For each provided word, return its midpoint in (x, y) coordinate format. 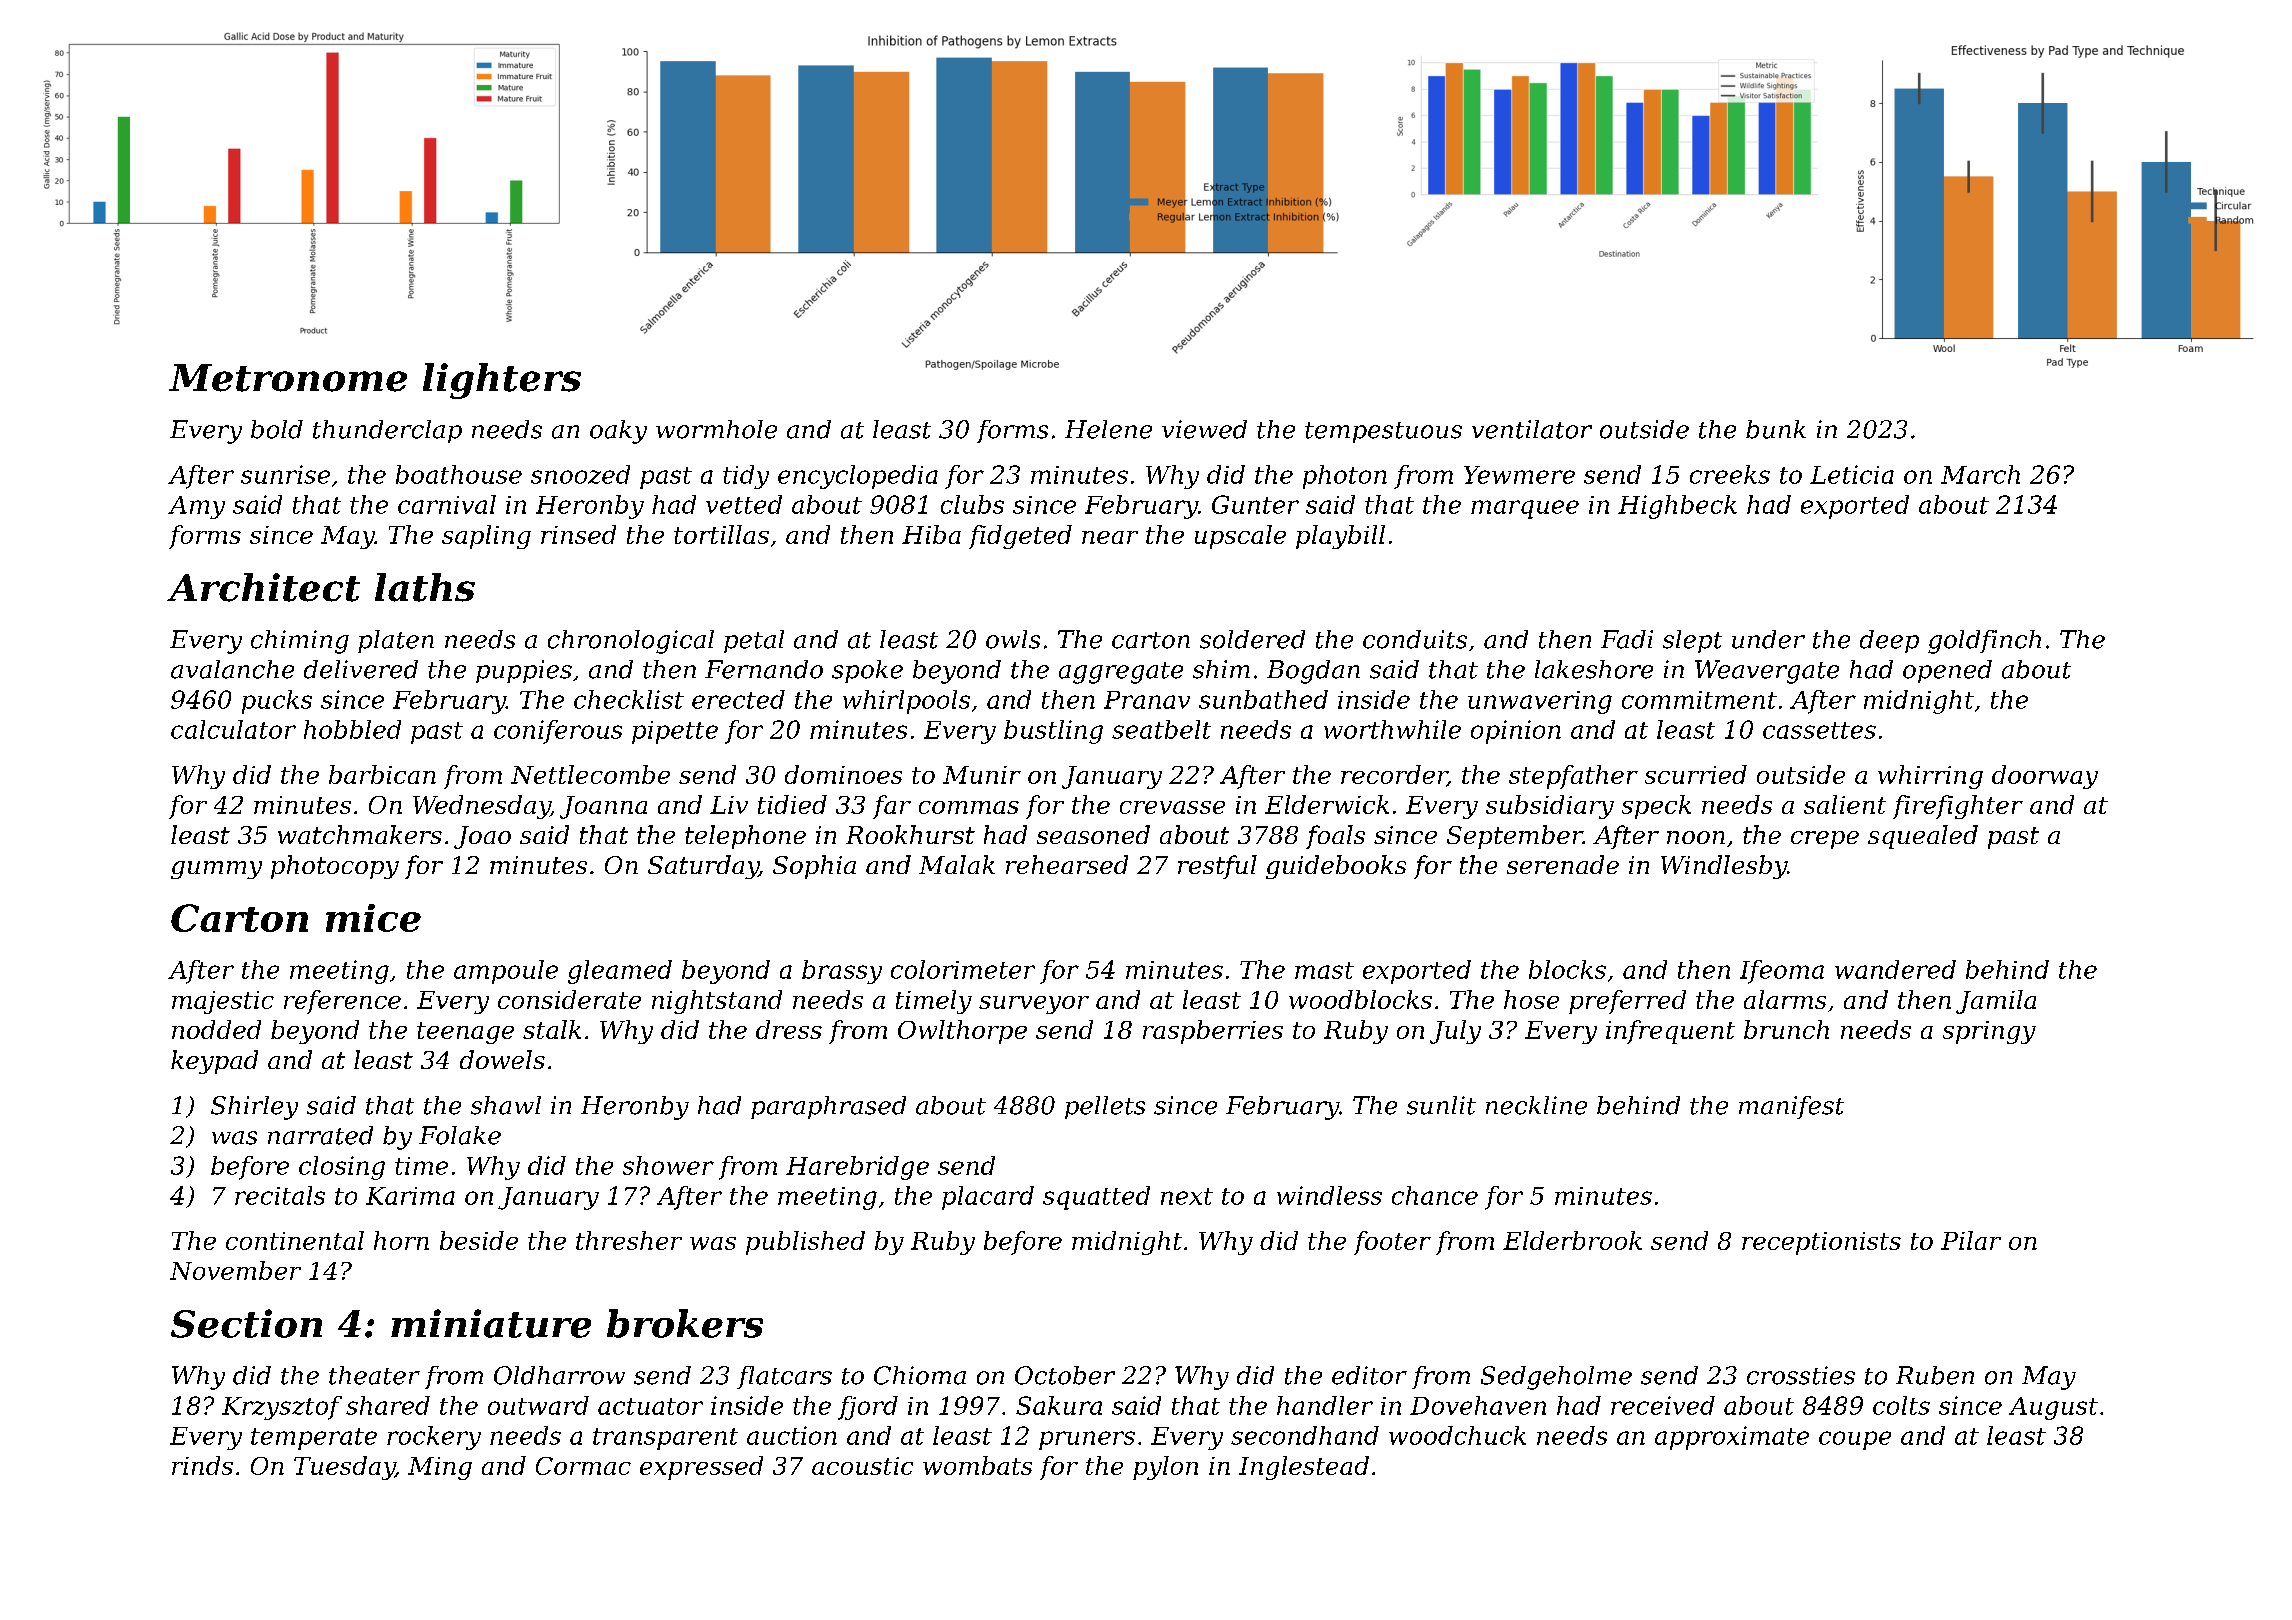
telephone (745, 837)
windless (1329, 1195)
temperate (314, 1439)
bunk (1776, 429)
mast (1324, 970)
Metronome (288, 378)
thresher (629, 1240)
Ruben (1935, 1375)
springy (1989, 1032)
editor (1369, 1375)
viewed (1204, 429)
